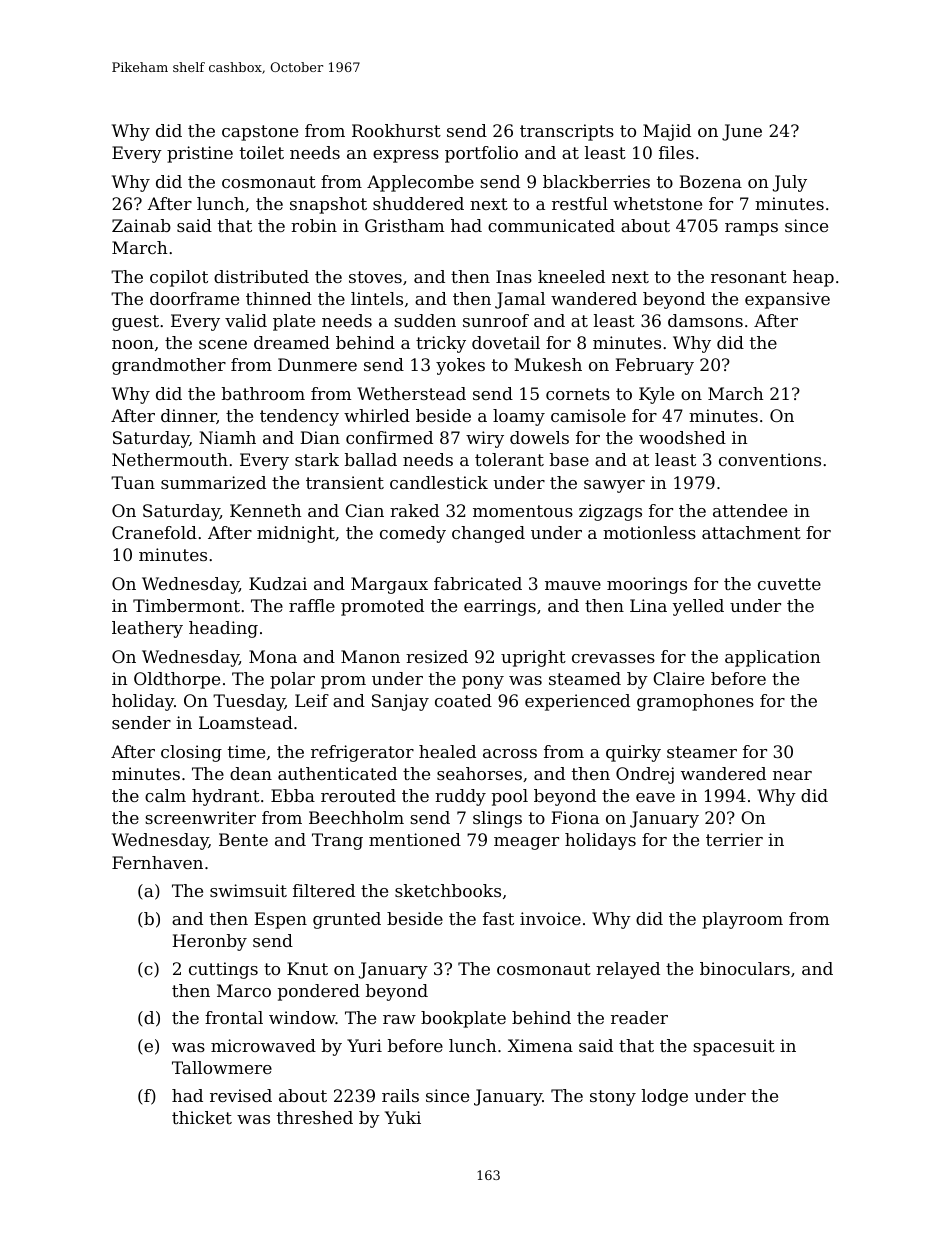  I want to click on hydrant, so click(226, 797).
